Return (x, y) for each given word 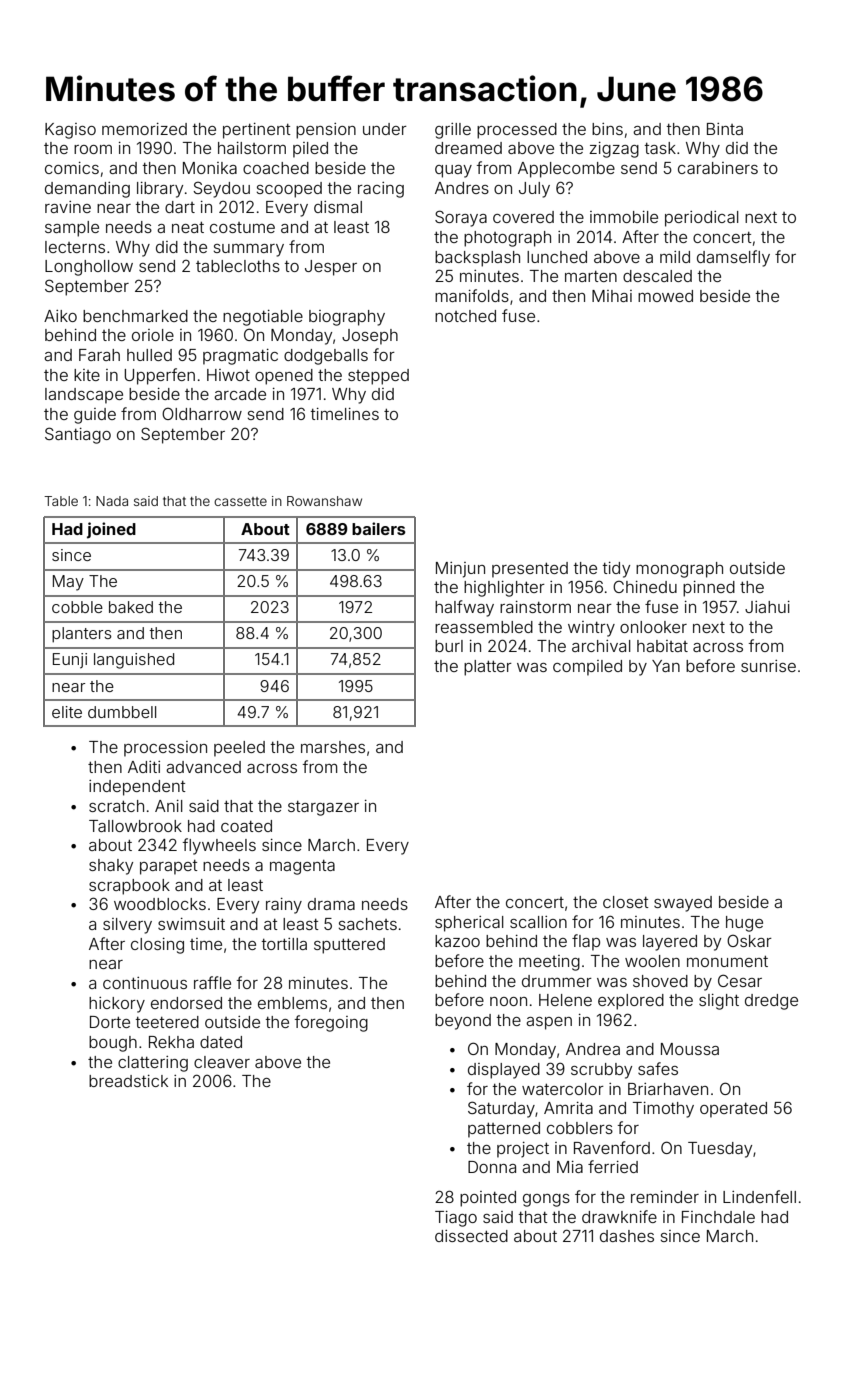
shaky (111, 867)
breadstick (128, 1081)
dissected (471, 1236)
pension (326, 131)
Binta (725, 129)
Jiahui (767, 607)
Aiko (60, 316)
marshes (333, 747)
